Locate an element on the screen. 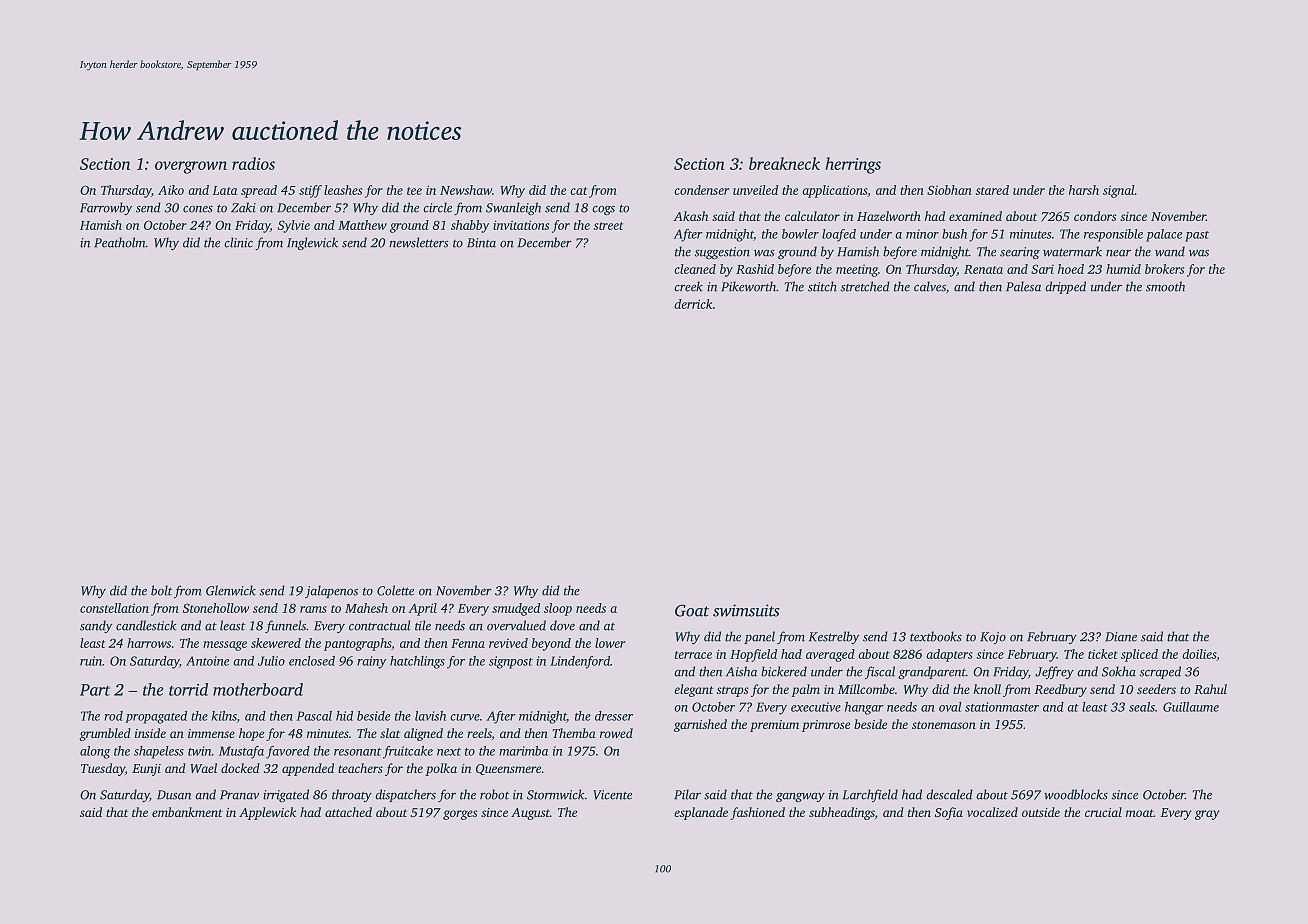 This screenshot has height=924, width=1308. dripped is located at coordinates (1065, 287).
